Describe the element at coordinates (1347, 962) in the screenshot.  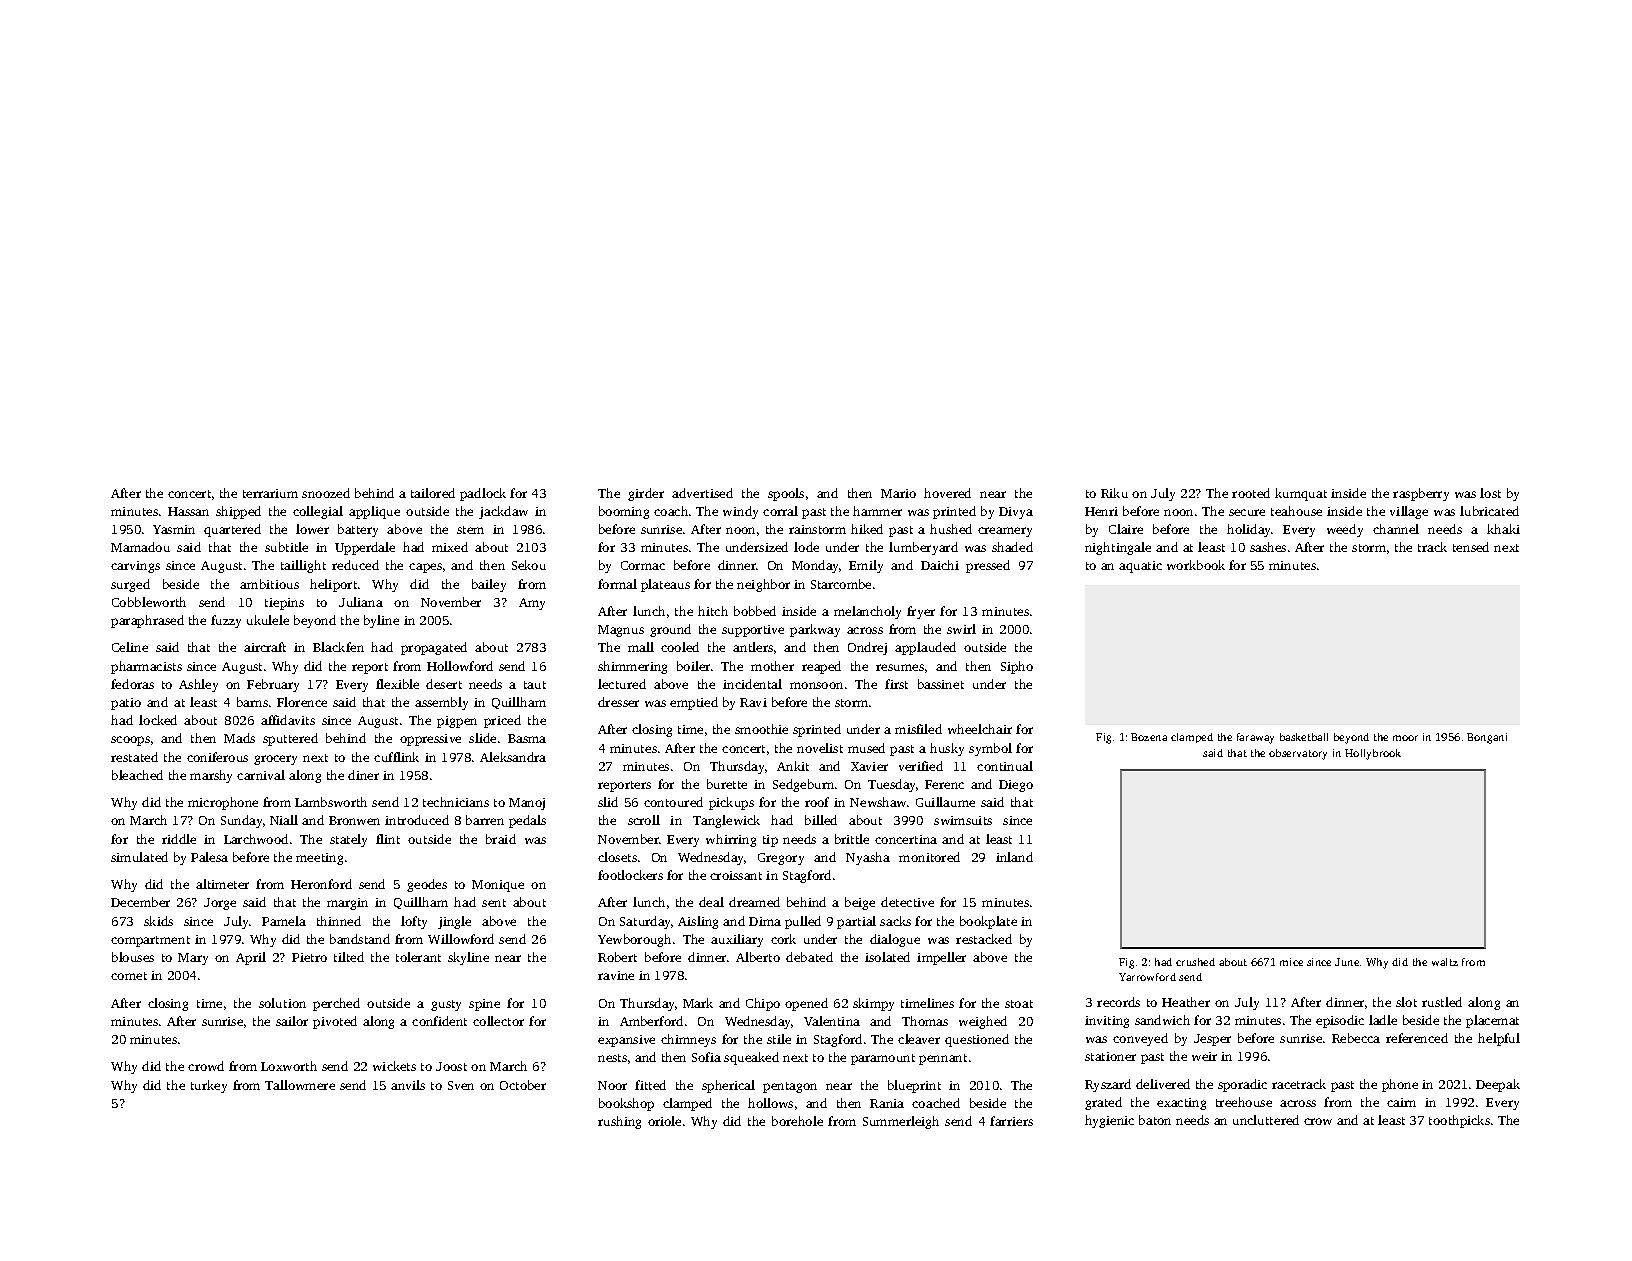
I see `June` at that location.
